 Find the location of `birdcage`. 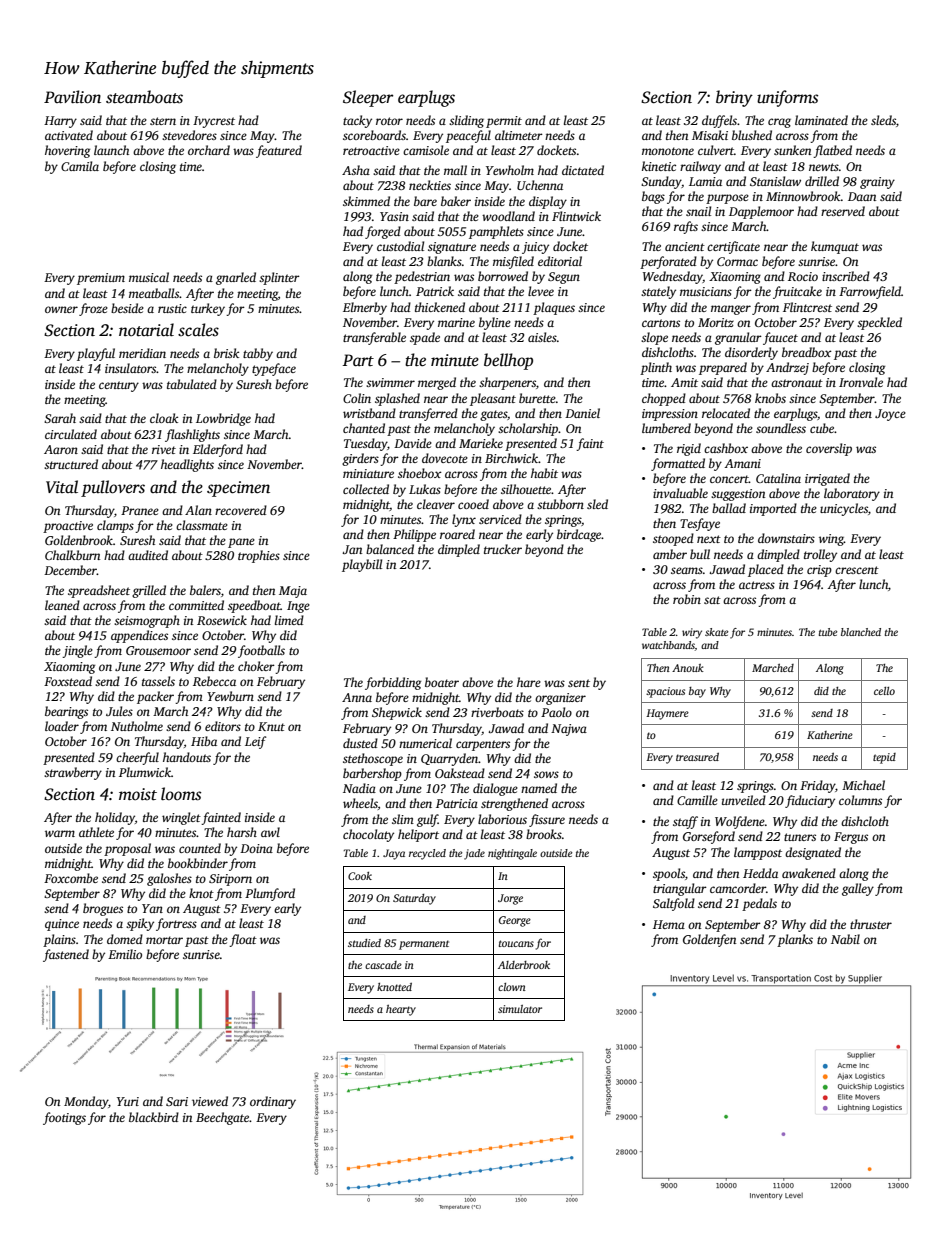

birdcage is located at coordinates (579, 535).
